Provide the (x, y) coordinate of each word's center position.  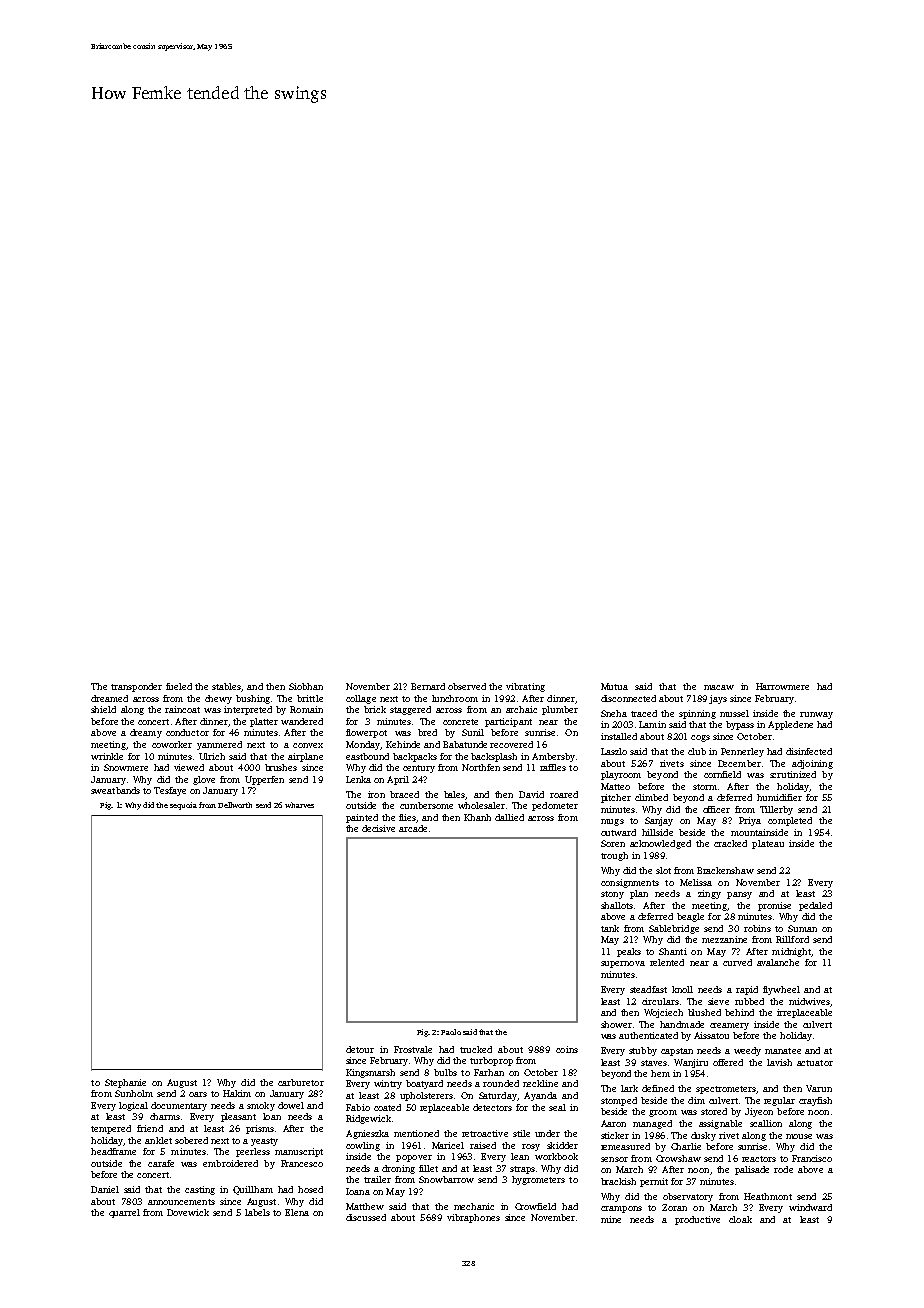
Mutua (614, 686)
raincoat (182, 709)
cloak (740, 1219)
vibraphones (473, 1218)
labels (257, 1212)
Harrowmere (782, 686)
